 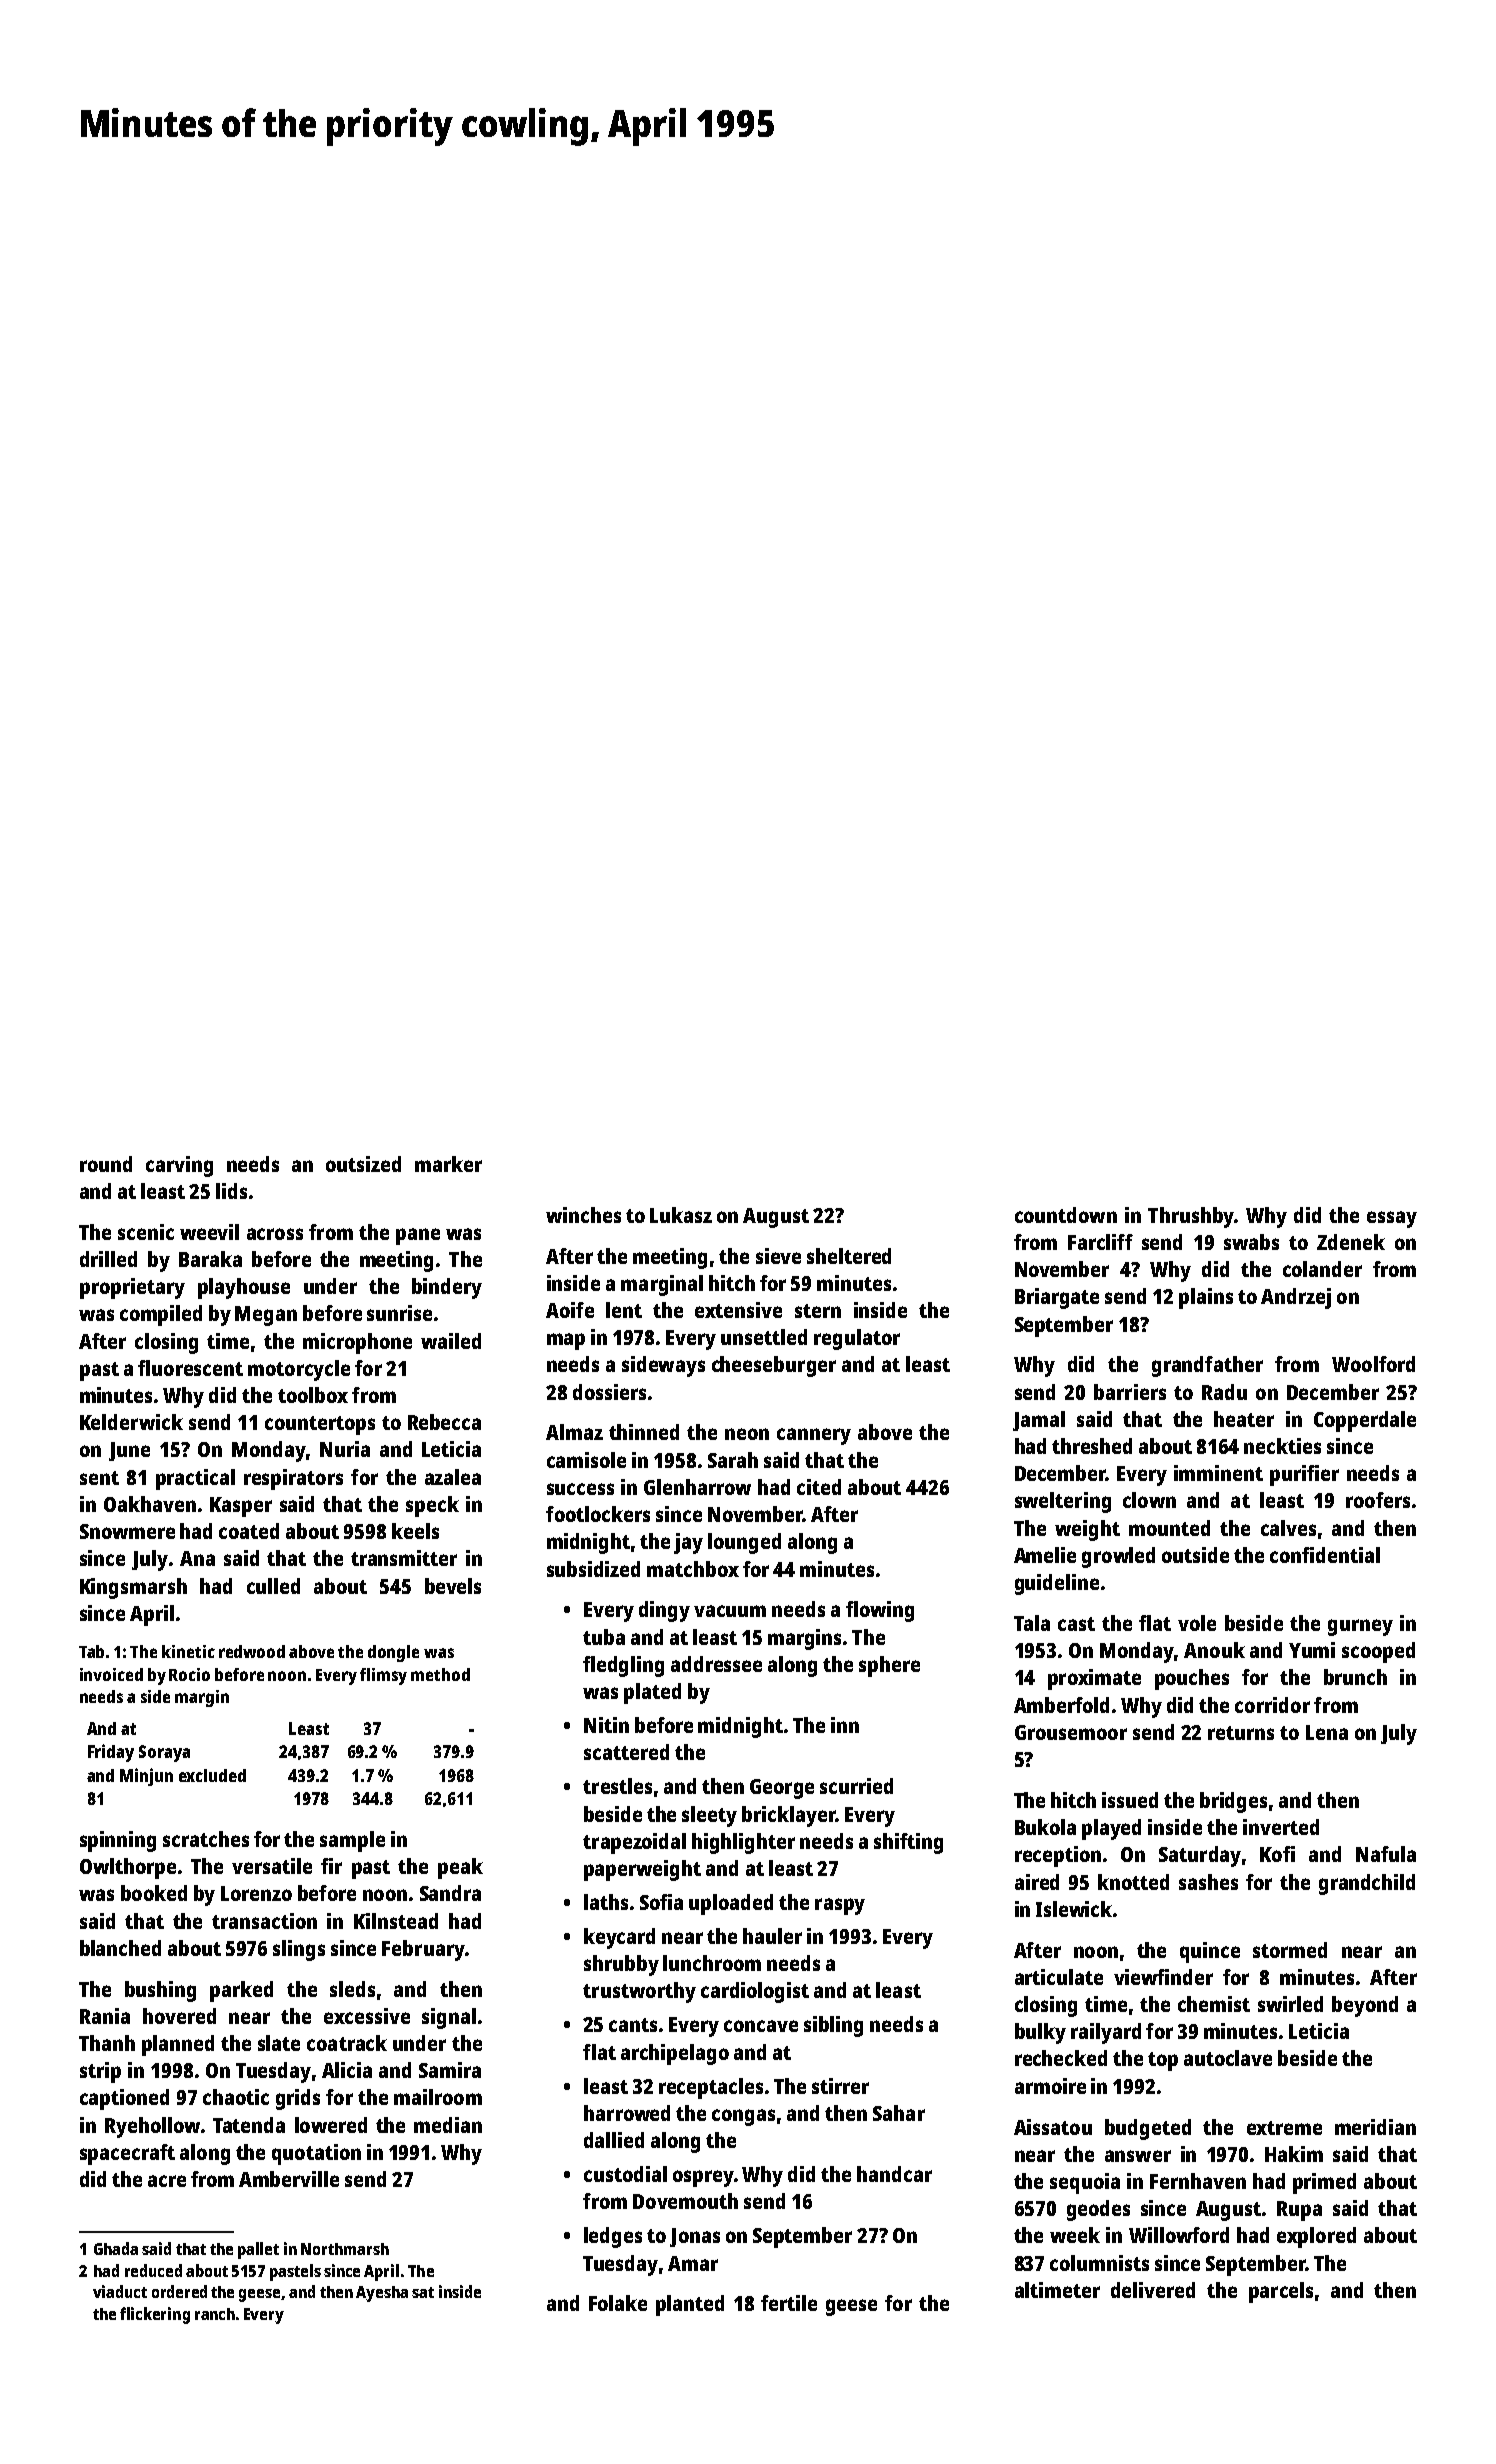 What do you see at coordinates (298, 2099) in the screenshot?
I see `grids` at bounding box center [298, 2099].
